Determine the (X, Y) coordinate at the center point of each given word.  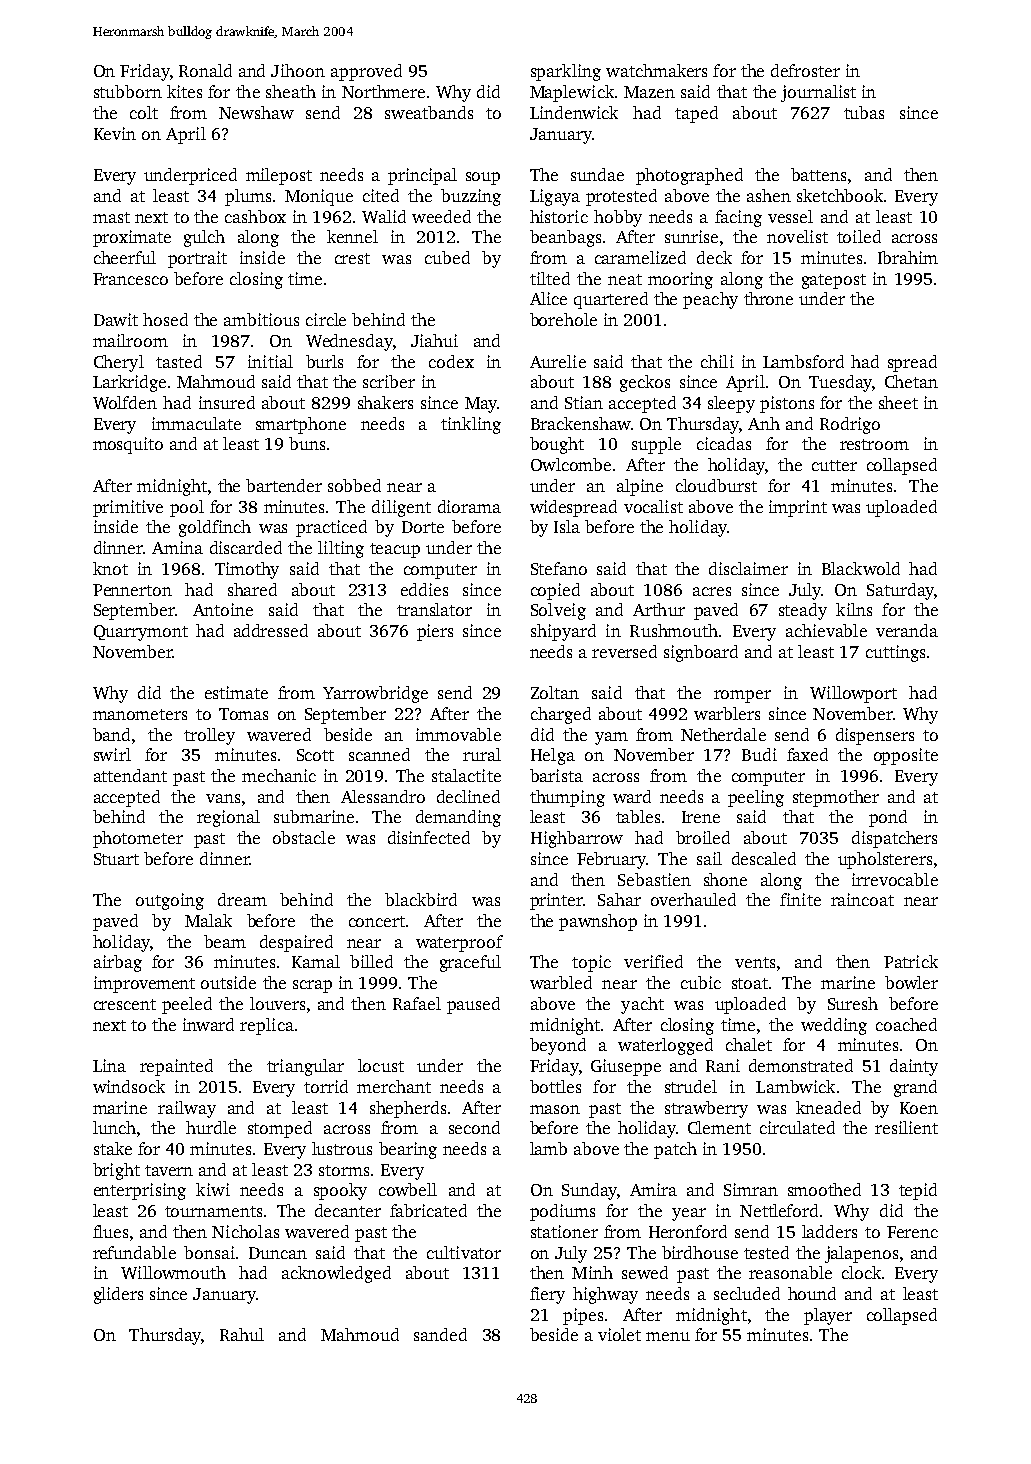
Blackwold (861, 568)
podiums (562, 1212)
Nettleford (779, 1210)
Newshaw (256, 112)
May (481, 405)
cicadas (724, 443)
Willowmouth (173, 1272)
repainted (176, 1067)
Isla (567, 526)
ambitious (261, 319)
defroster (805, 70)
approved (366, 72)
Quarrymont (141, 633)
